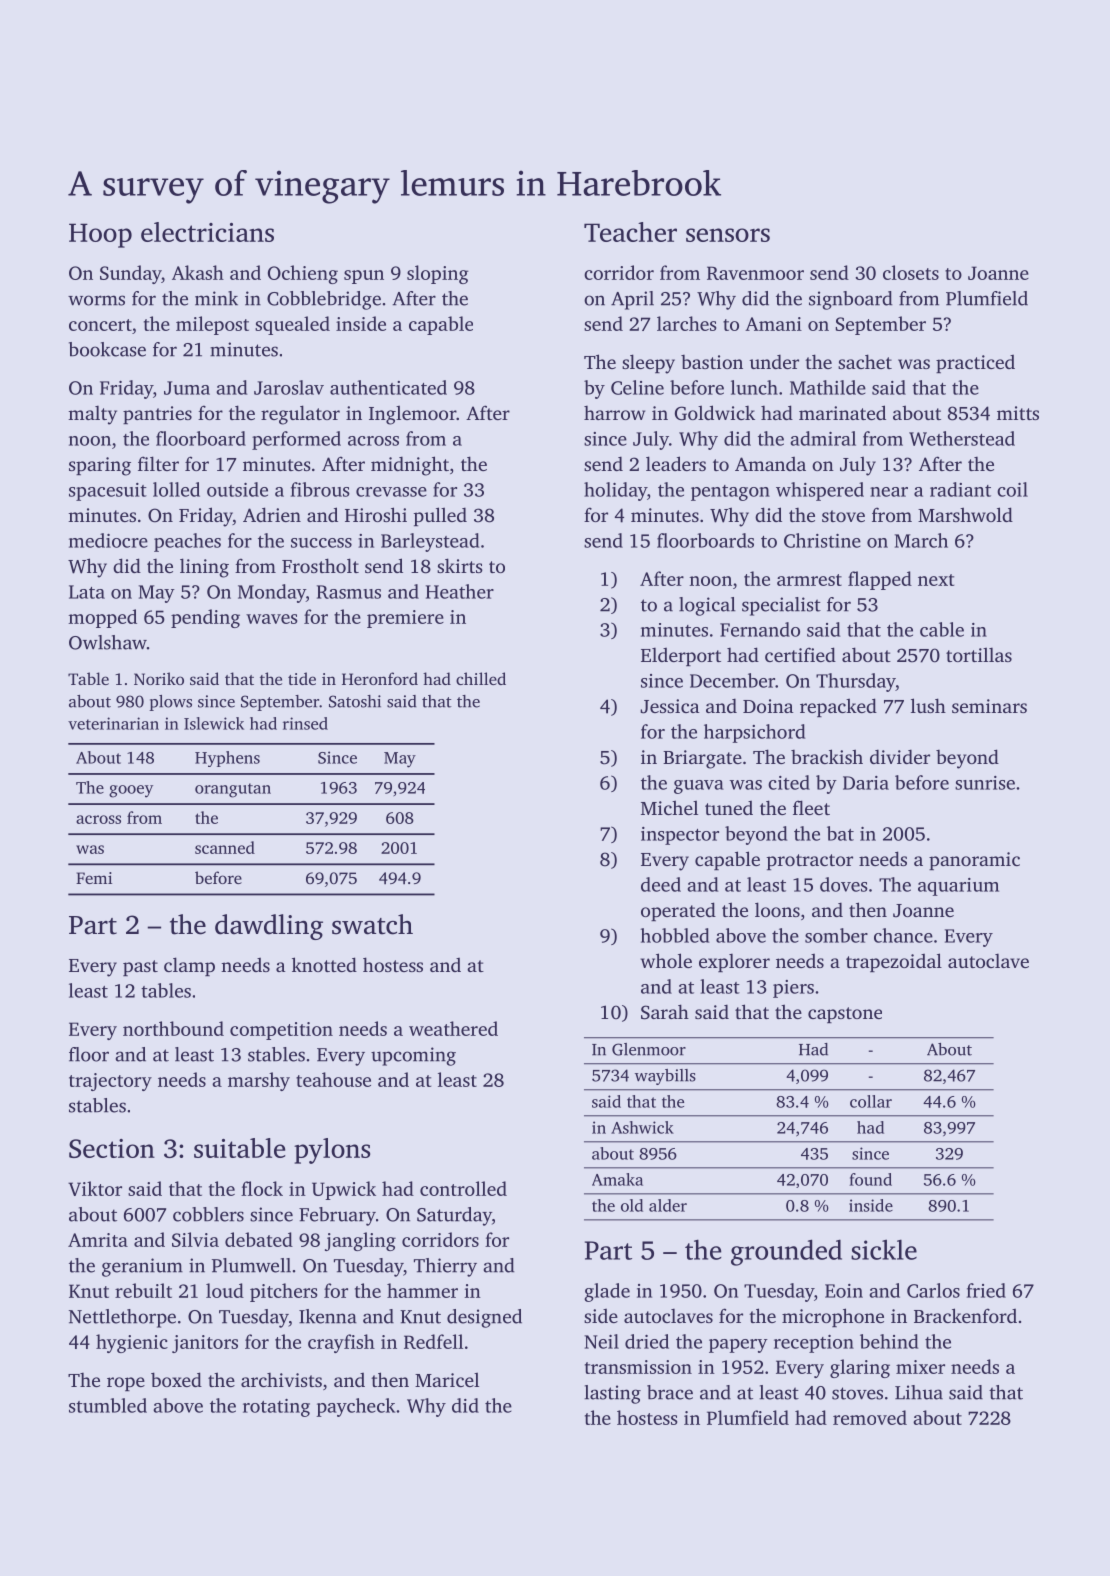  What do you see at coordinates (98, 1240) in the document?
I see `Amrita` at bounding box center [98, 1240].
